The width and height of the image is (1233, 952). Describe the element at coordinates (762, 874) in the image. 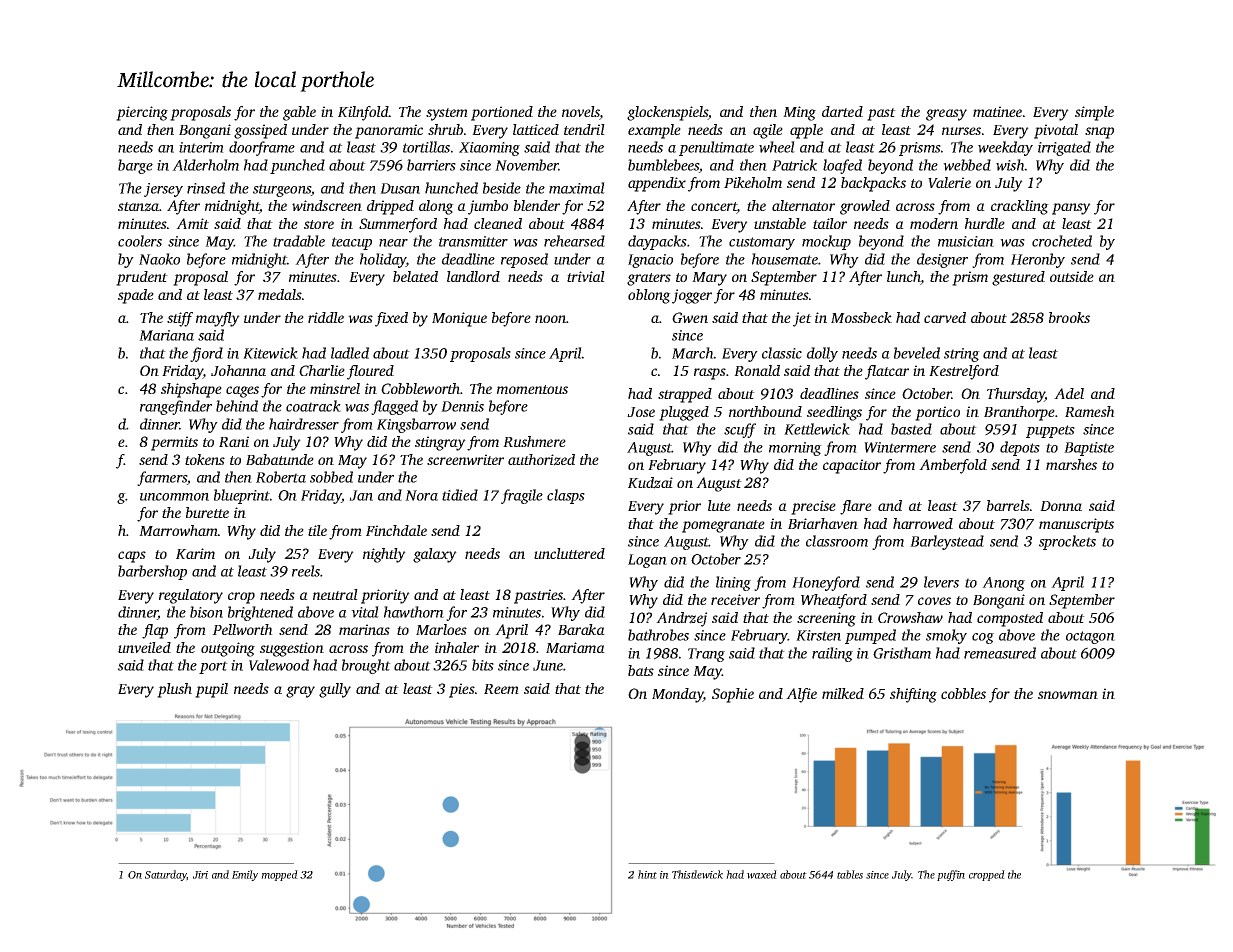

I see `waxed` at that location.
